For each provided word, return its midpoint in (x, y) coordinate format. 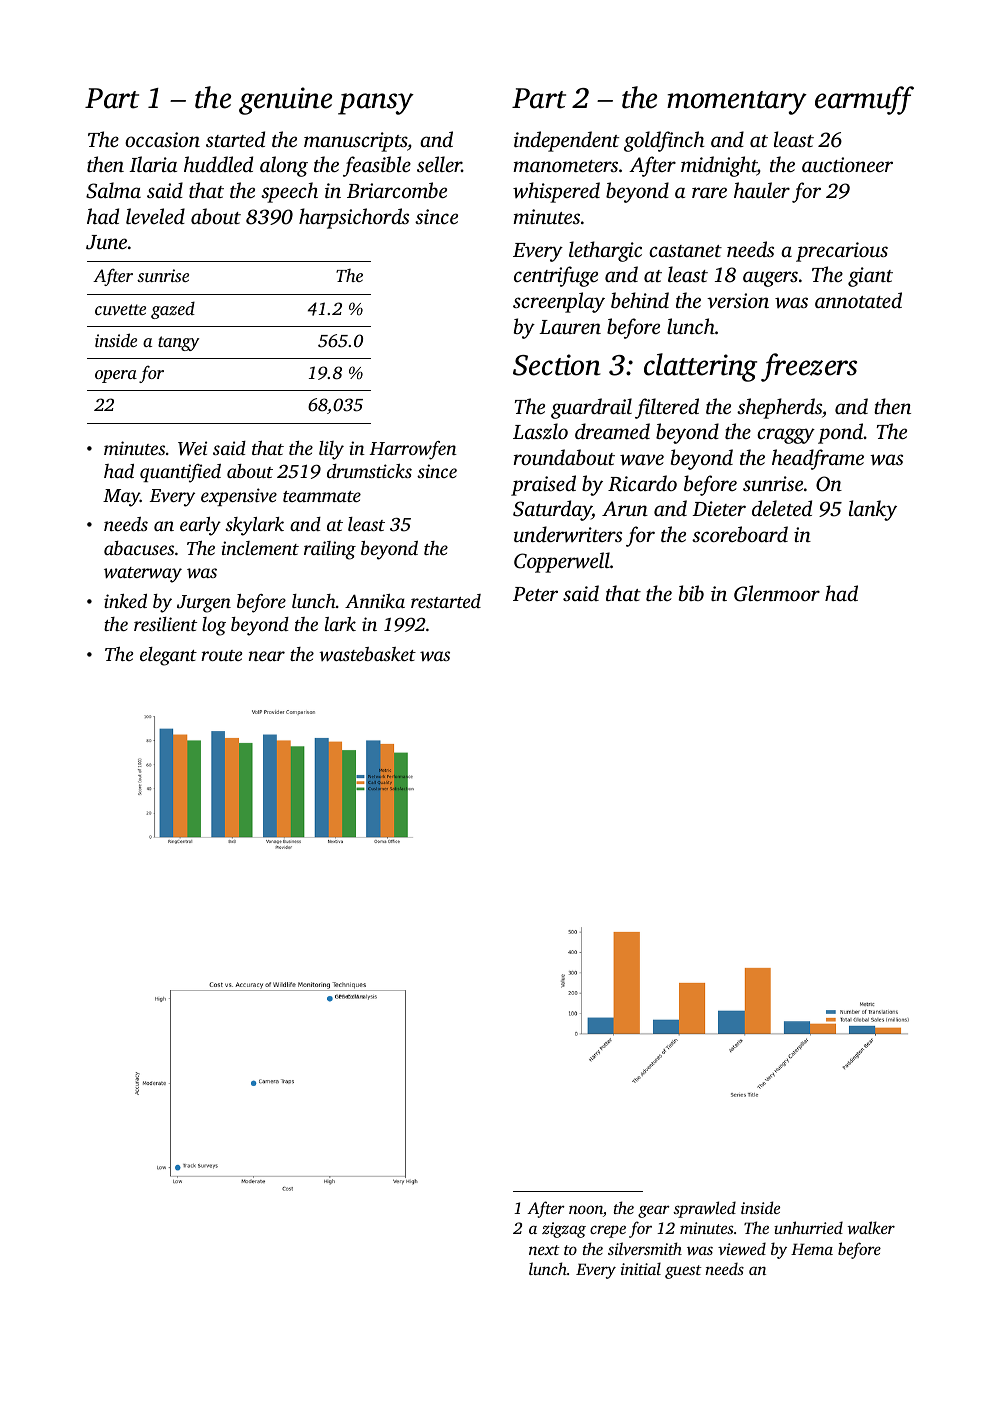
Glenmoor (777, 593)
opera (116, 376)
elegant (168, 656)
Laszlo (540, 431)
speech (289, 192)
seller (439, 164)
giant (870, 277)
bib (691, 593)
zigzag (564, 1230)
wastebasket (367, 654)
